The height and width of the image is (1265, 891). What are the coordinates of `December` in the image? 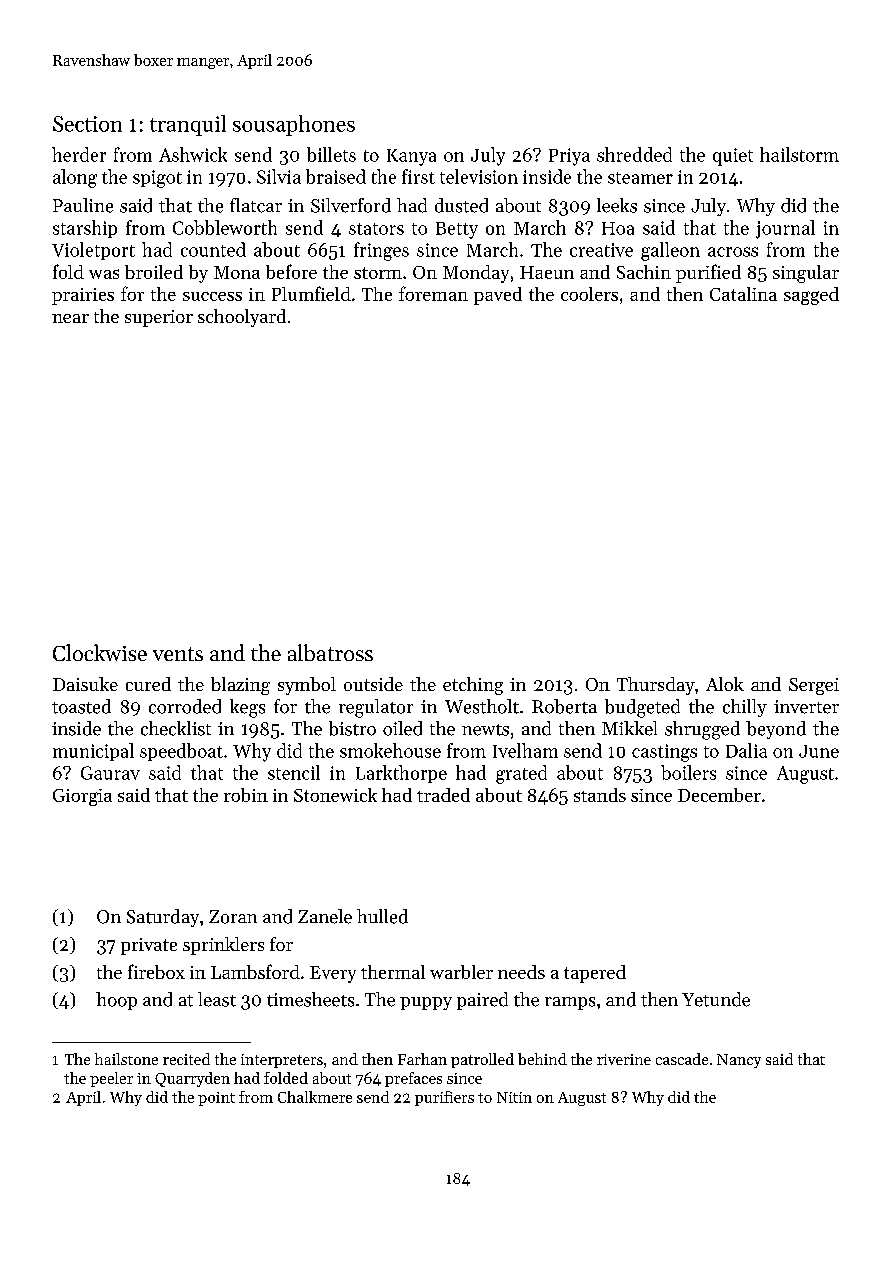 It's located at (719, 795).
